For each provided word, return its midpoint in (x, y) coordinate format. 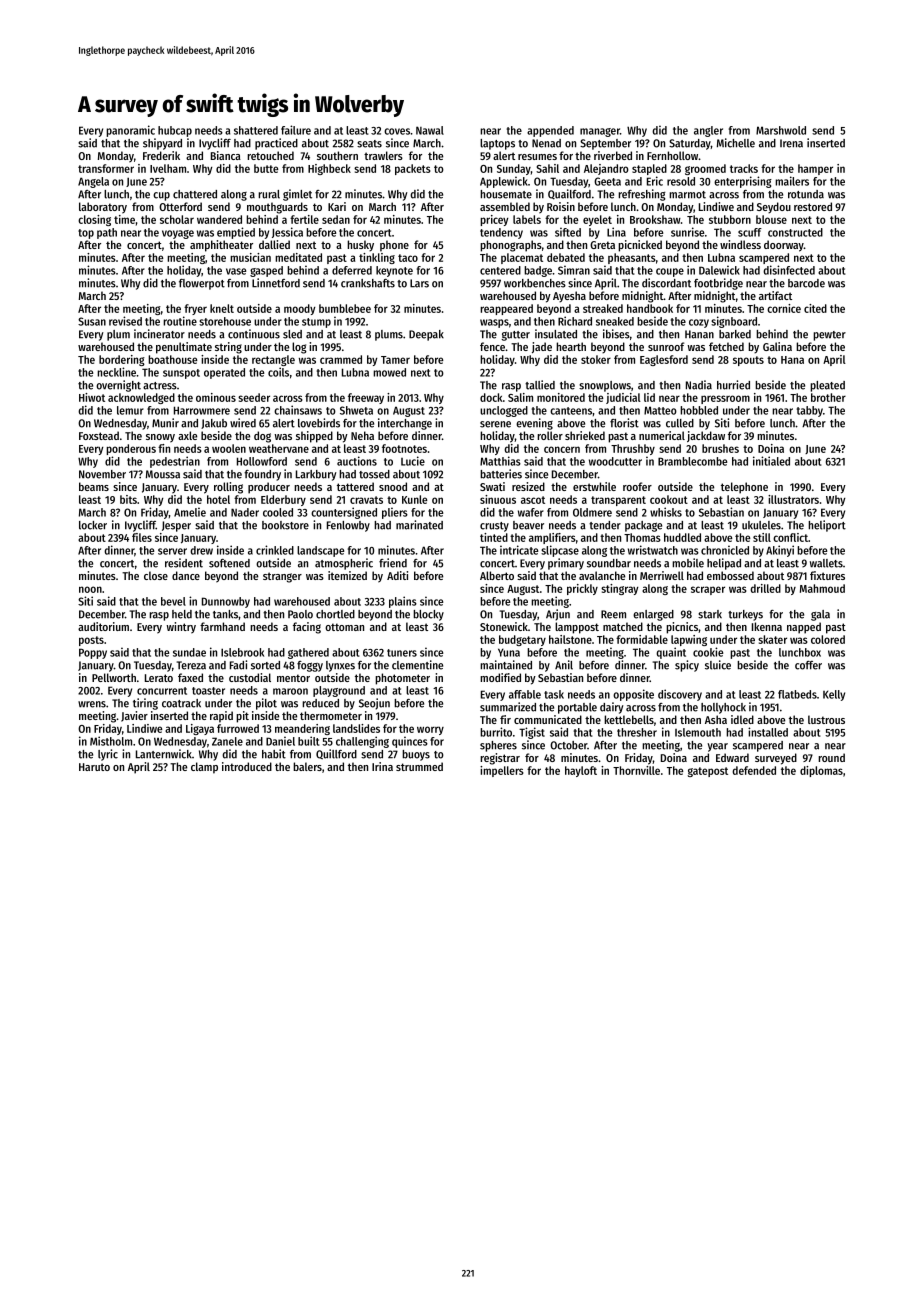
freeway (366, 398)
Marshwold (781, 130)
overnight (118, 386)
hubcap (175, 131)
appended (550, 131)
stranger (282, 577)
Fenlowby (348, 526)
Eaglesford (664, 360)
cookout (669, 499)
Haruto (94, 767)
